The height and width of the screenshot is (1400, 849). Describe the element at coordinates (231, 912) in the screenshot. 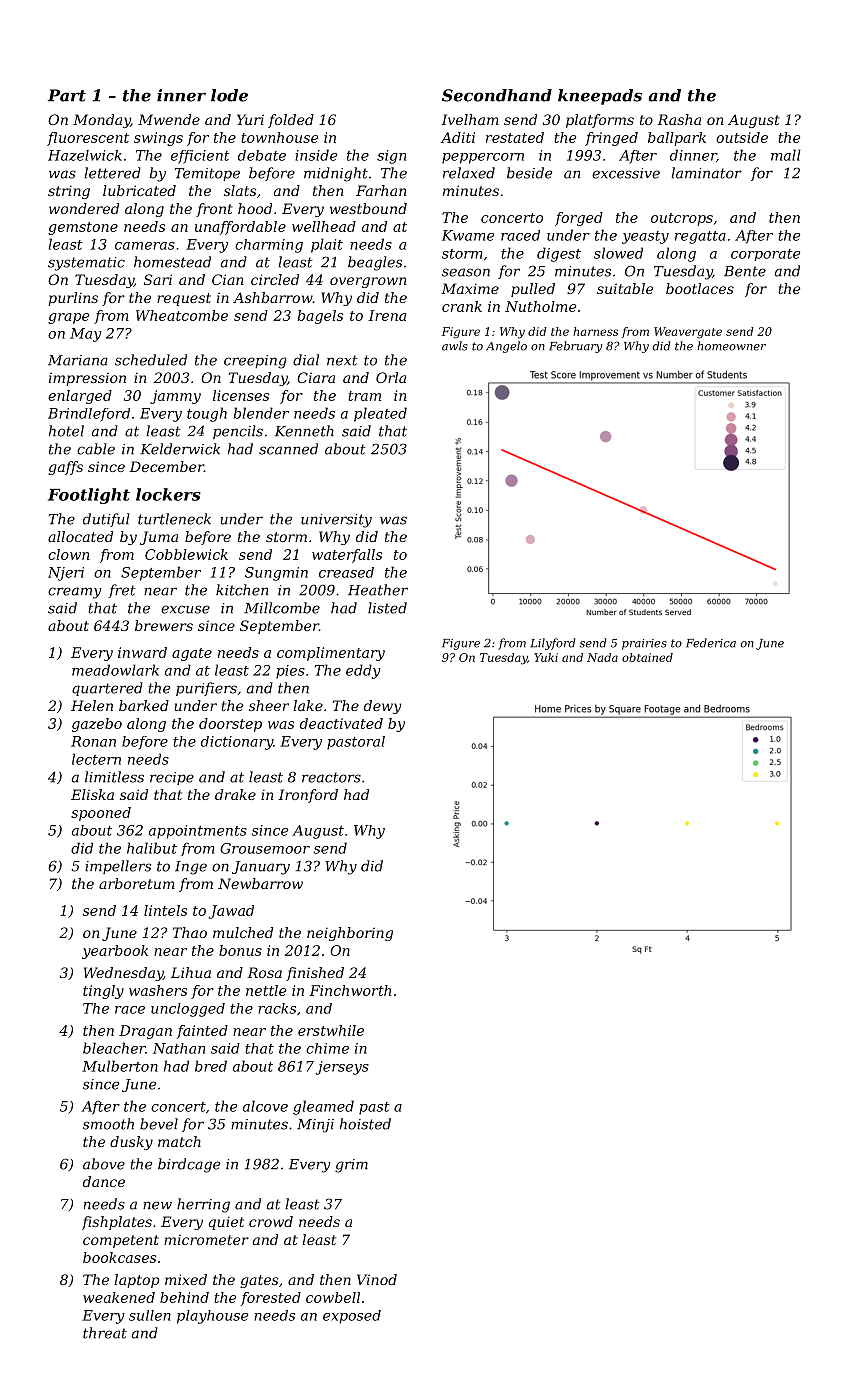

I see `Jawad` at that location.
